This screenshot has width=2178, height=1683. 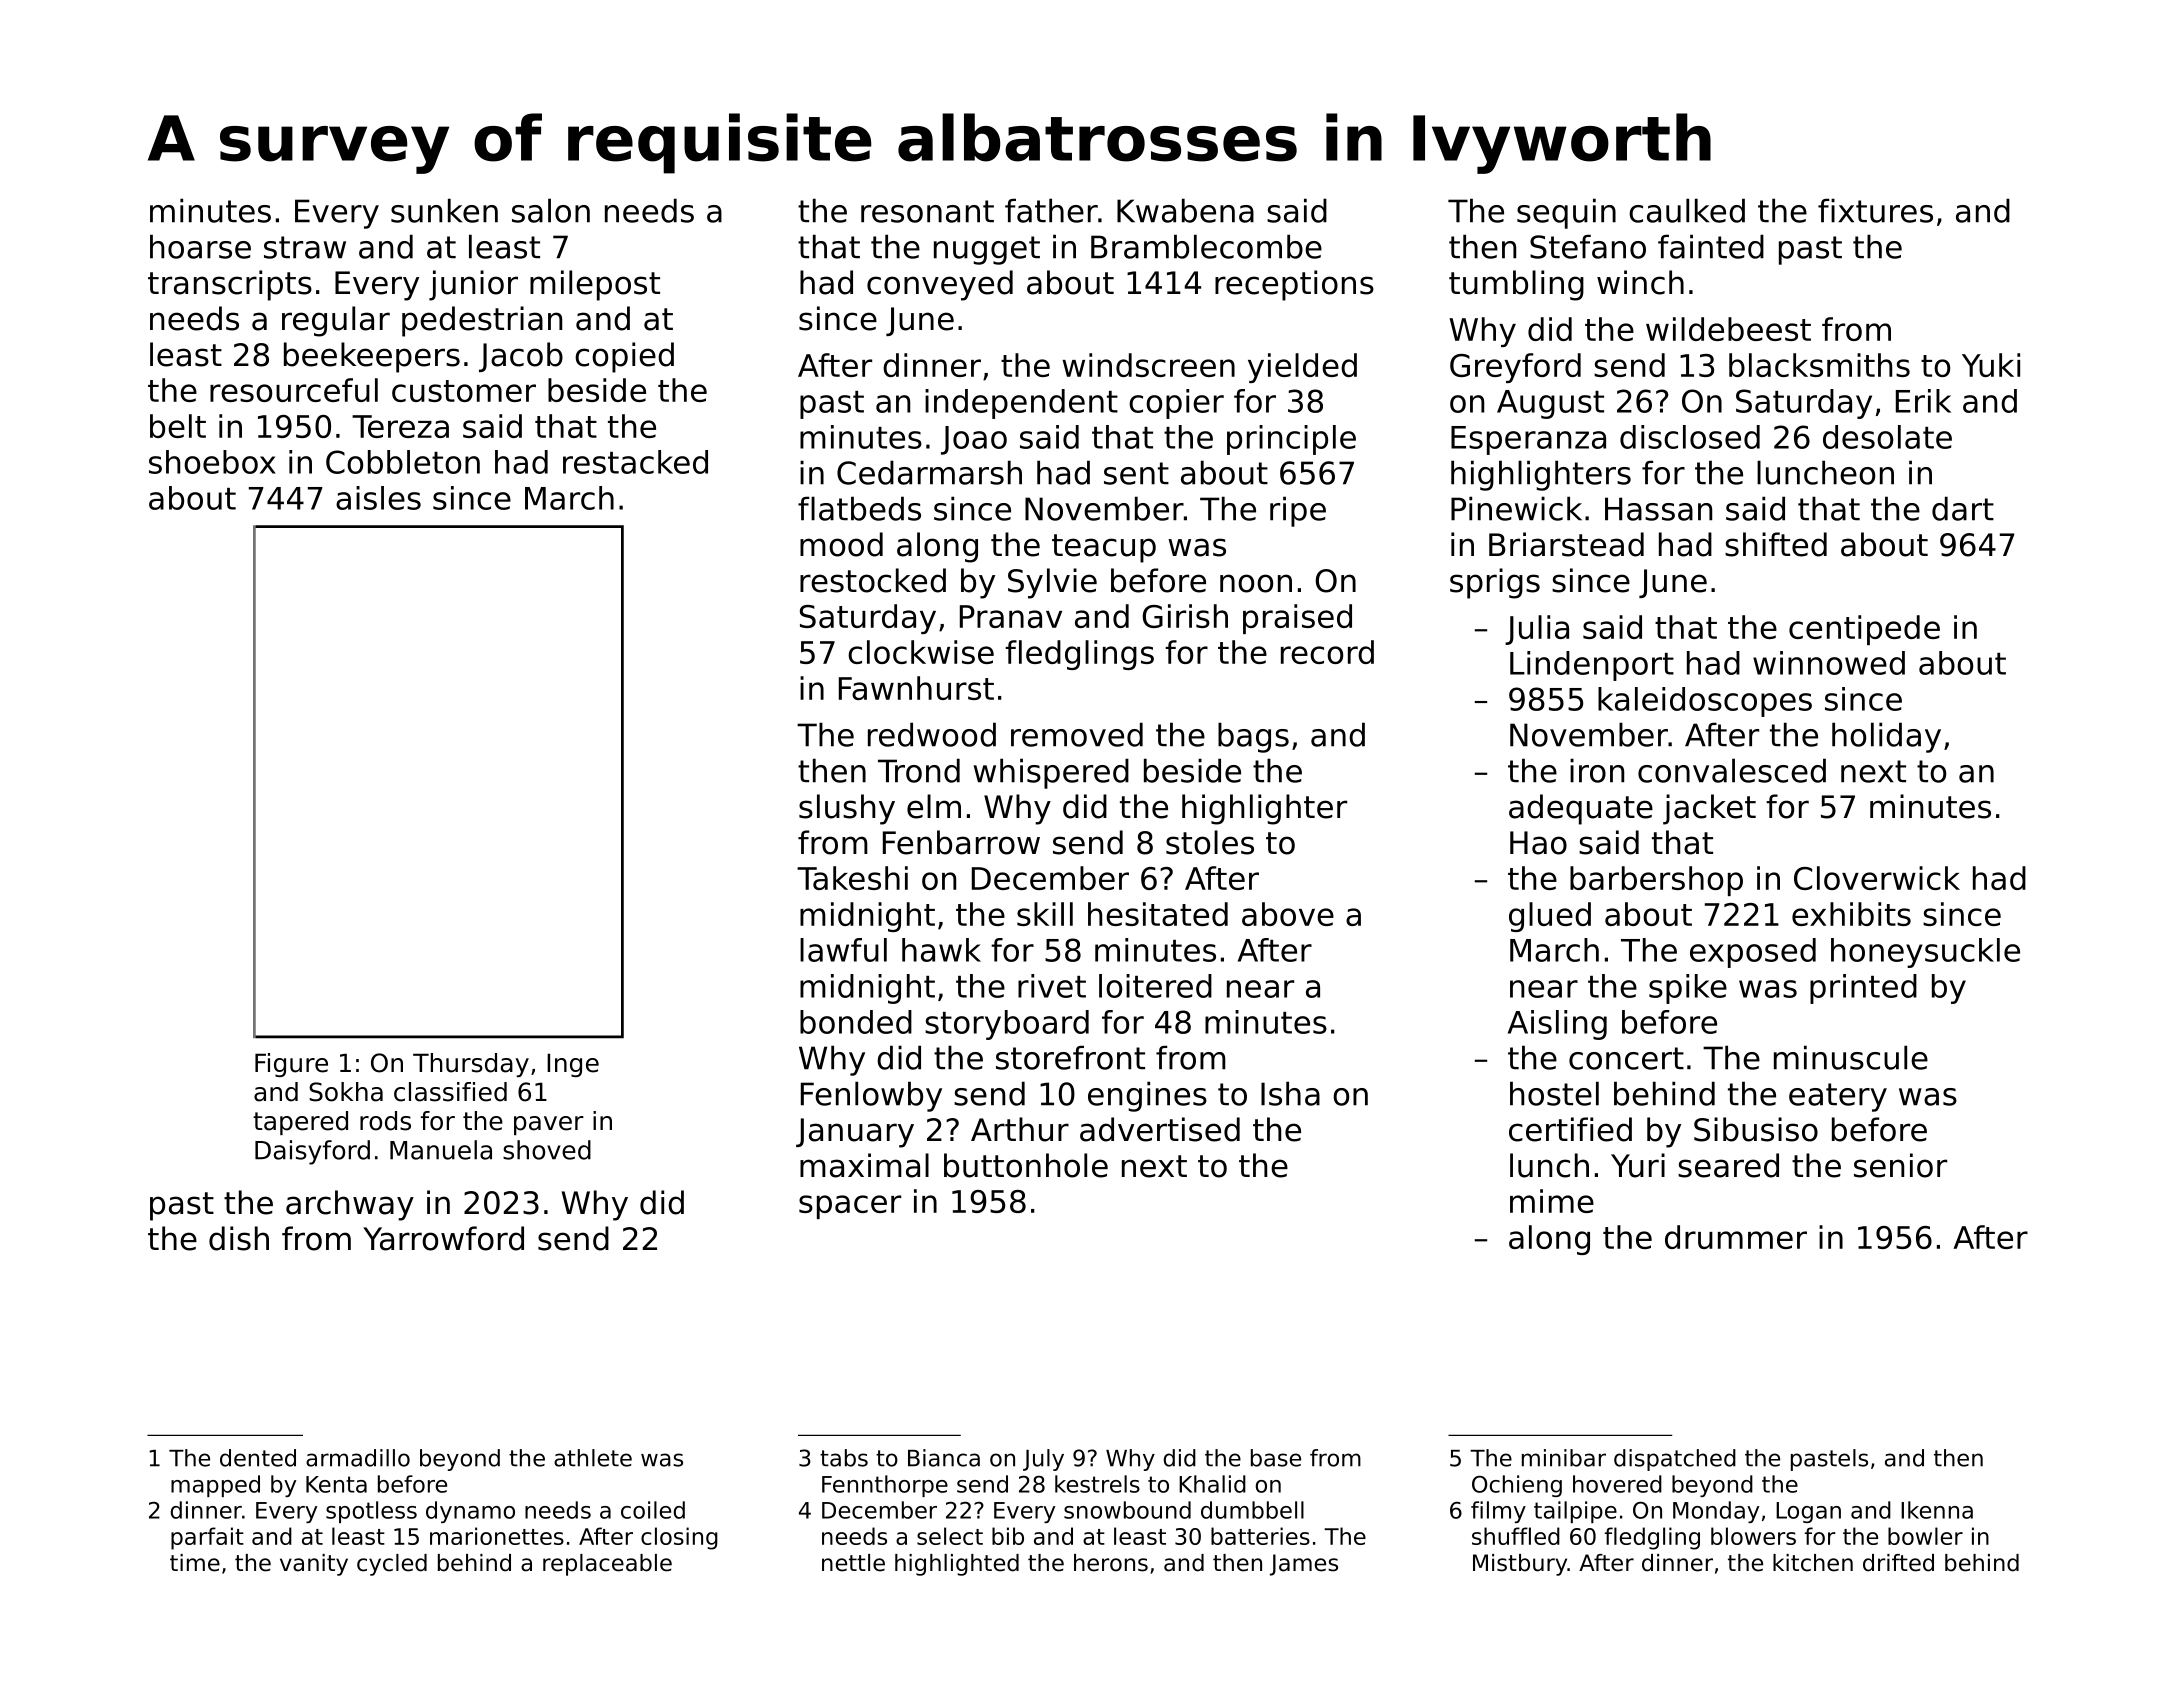 I want to click on fixtures, so click(x=1875, y=210).
